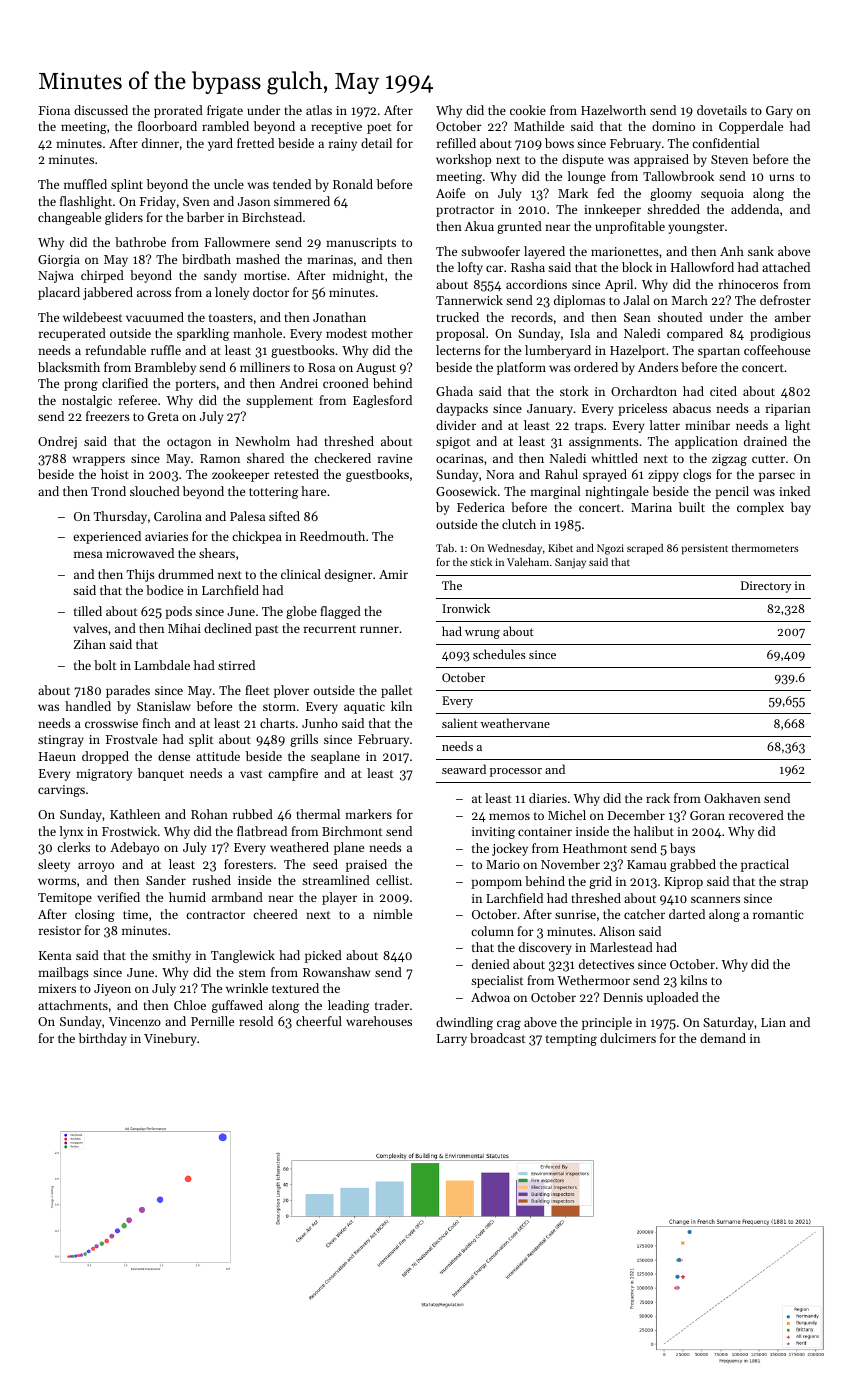 Image resolution: width=849 pixels, height=1400 pixels. What do you see at coordinates (726, 143) in the screenshot?
I see `confidential` at bounding box center [726, 143].
